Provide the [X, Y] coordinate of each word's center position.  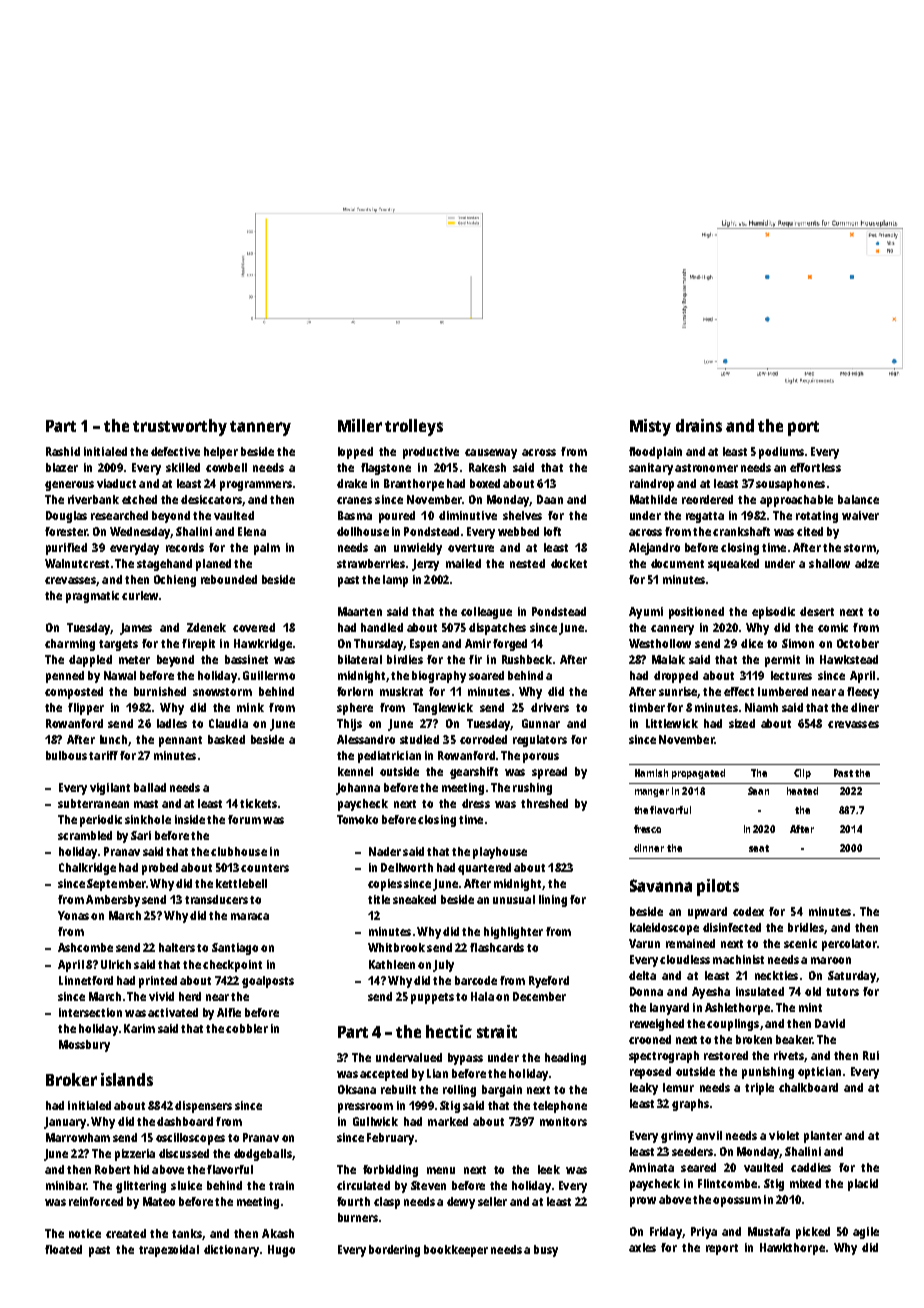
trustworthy [180, 427]
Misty [650, 427]
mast [146, 804]
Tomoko [357, 819]
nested [527, 563]
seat [759, 848]
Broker [71, 1079]
